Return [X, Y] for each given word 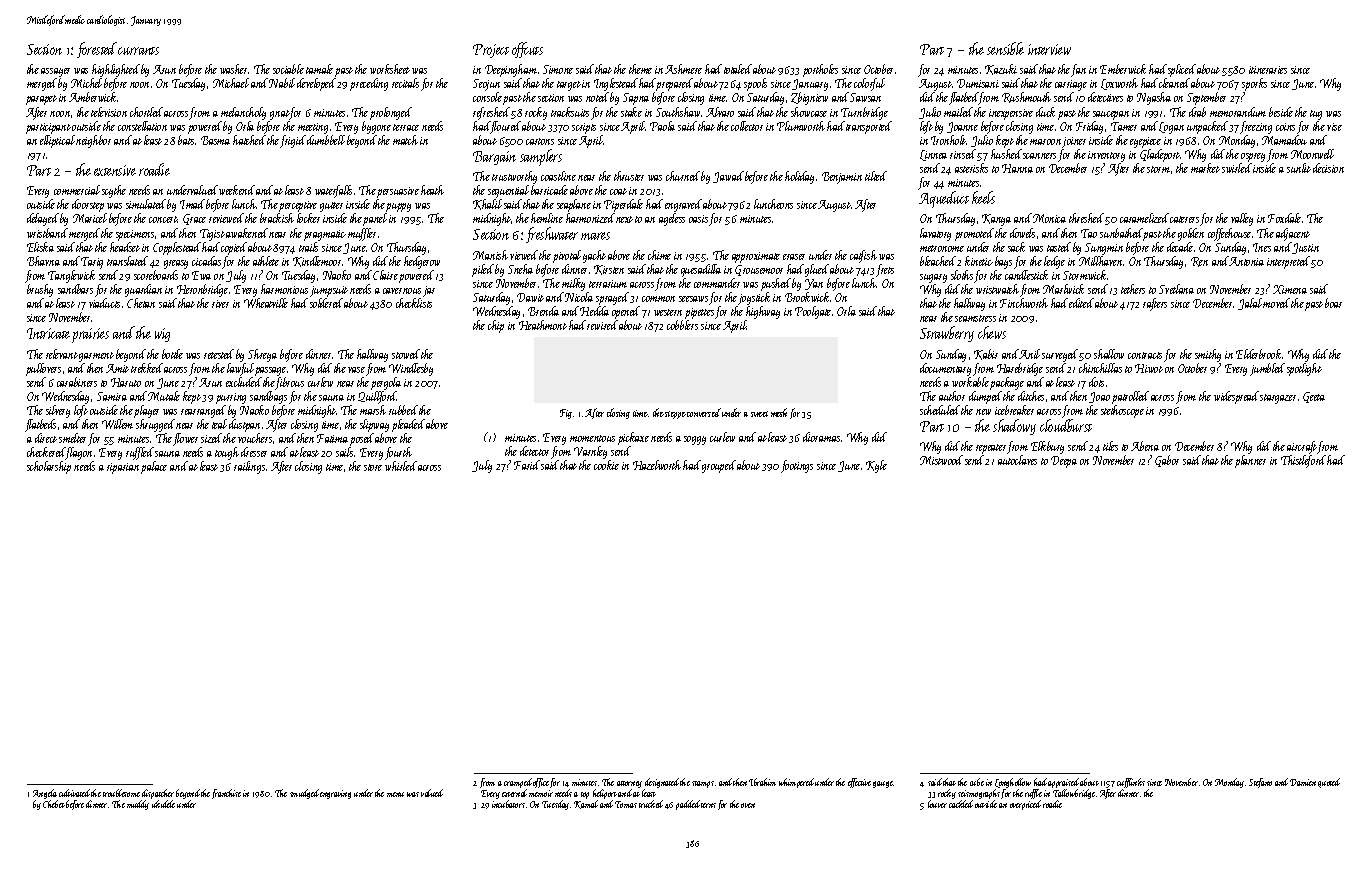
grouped [719, 466]
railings [249, 467]
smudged [304, 794]
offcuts [527, 50]
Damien [1303, 782]
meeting [313, 128]
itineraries [1268, 70]
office [541, 783]
